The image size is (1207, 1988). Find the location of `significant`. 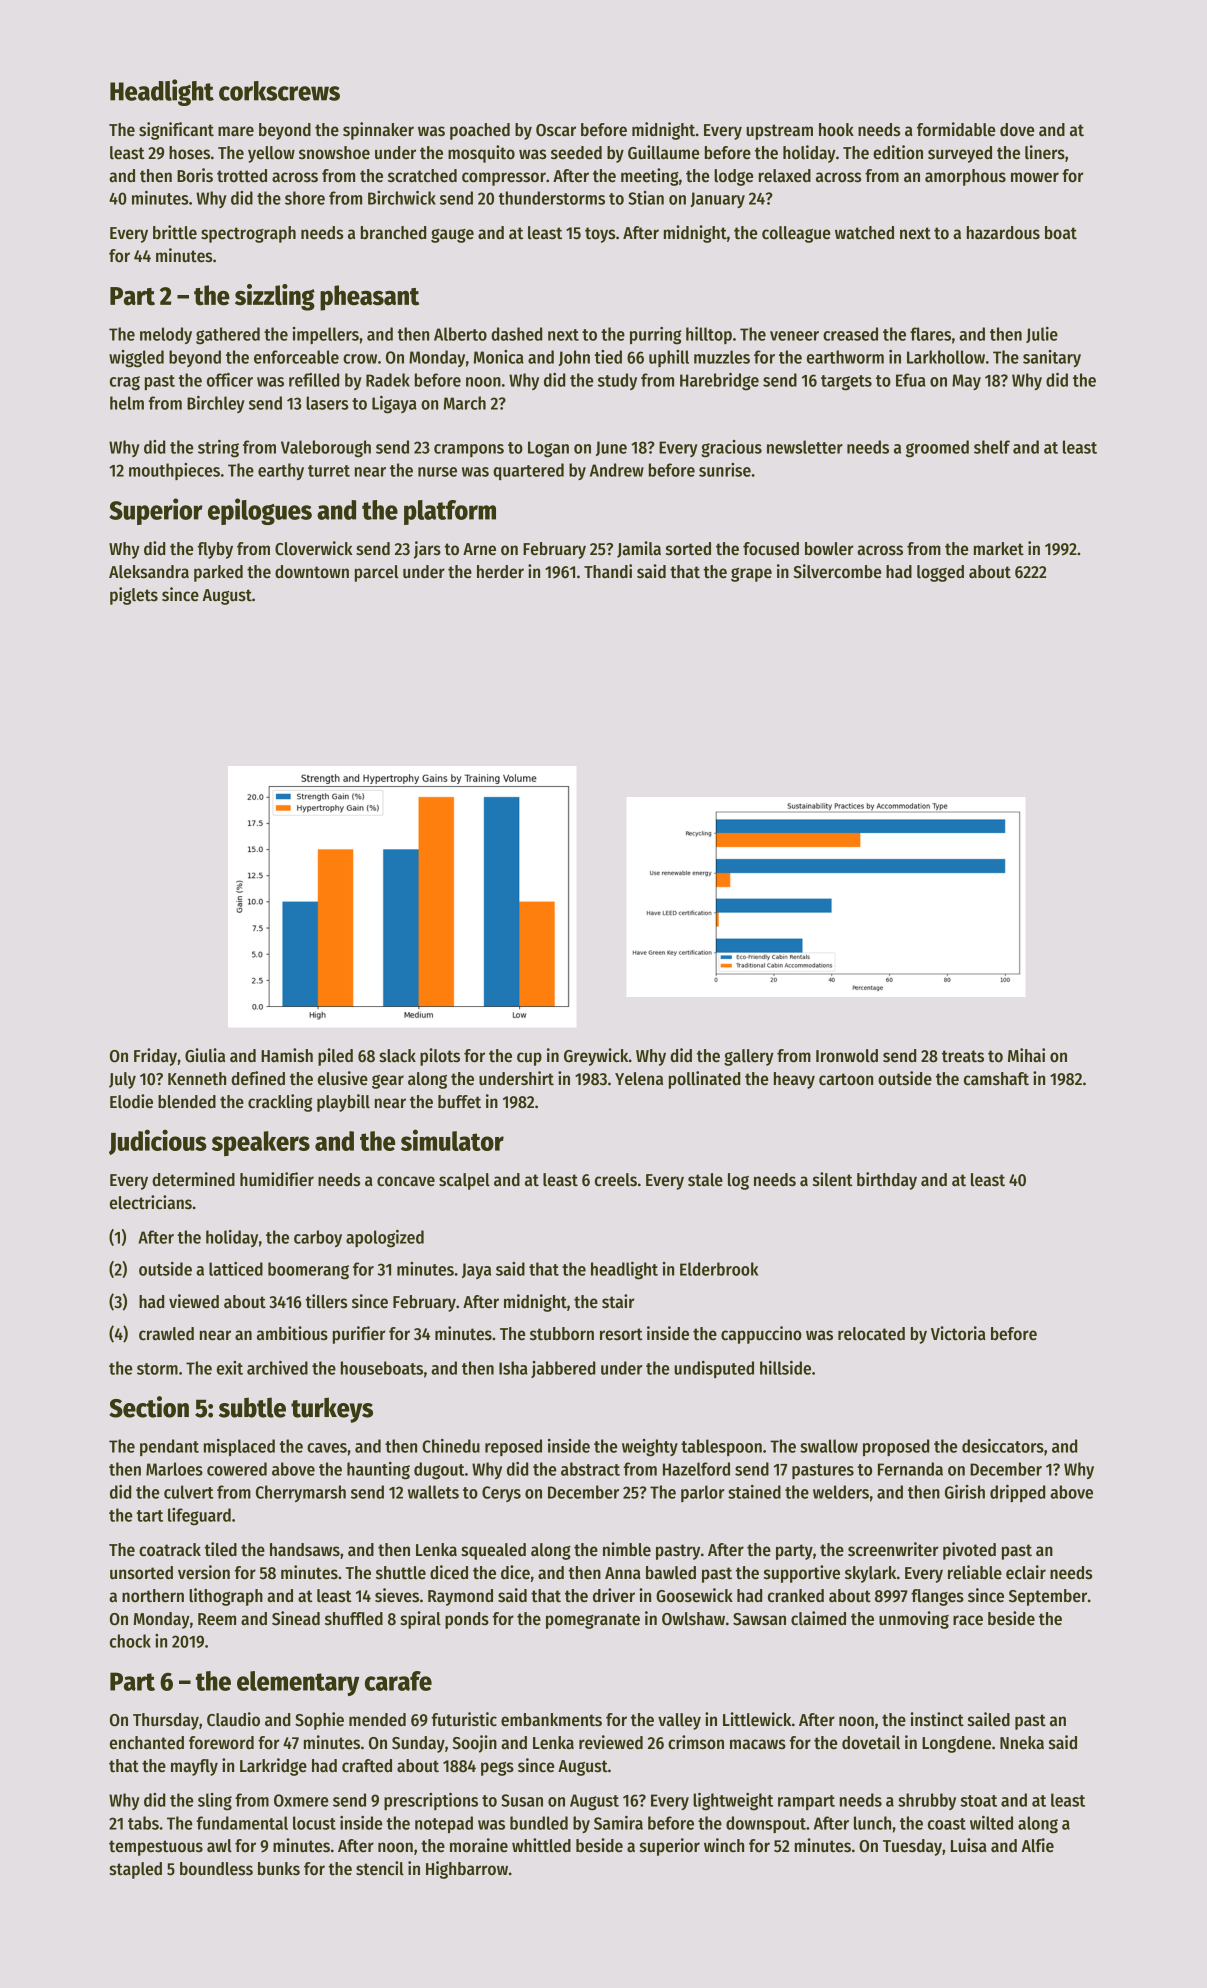

significant is located at coordinates (176, 131).
